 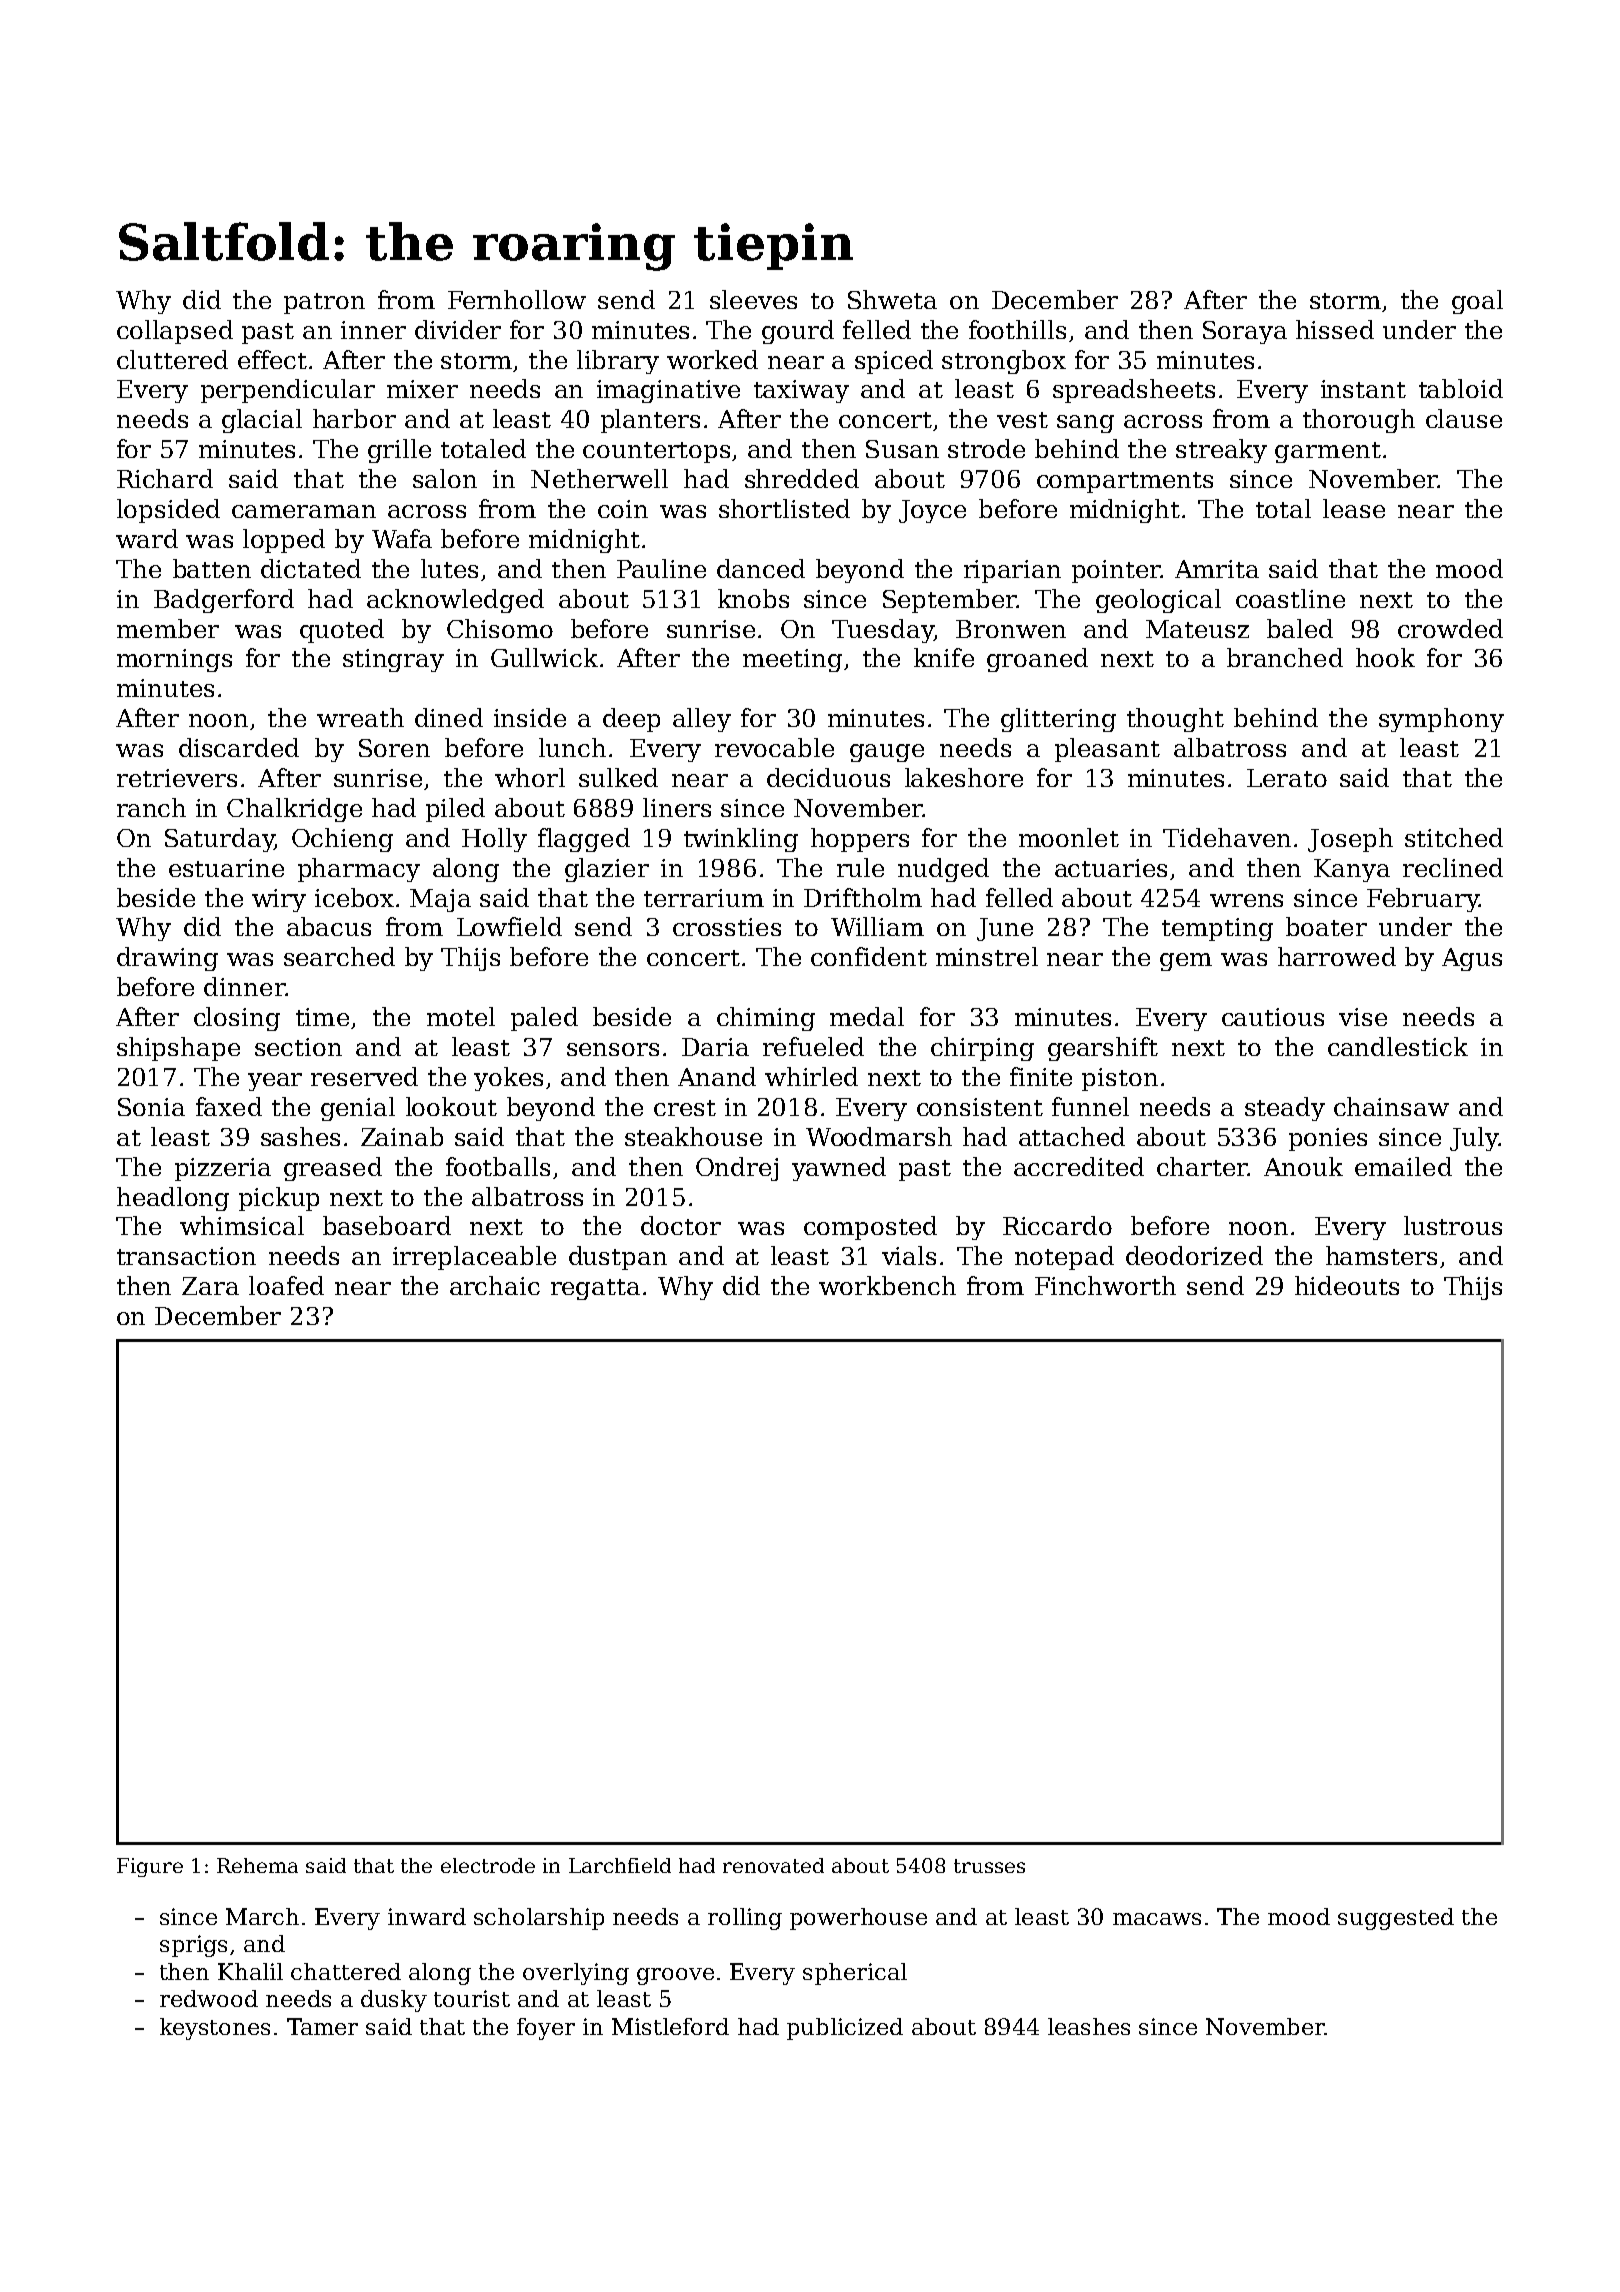 I want to click on Soraya, so click(x=1245, y=332).
